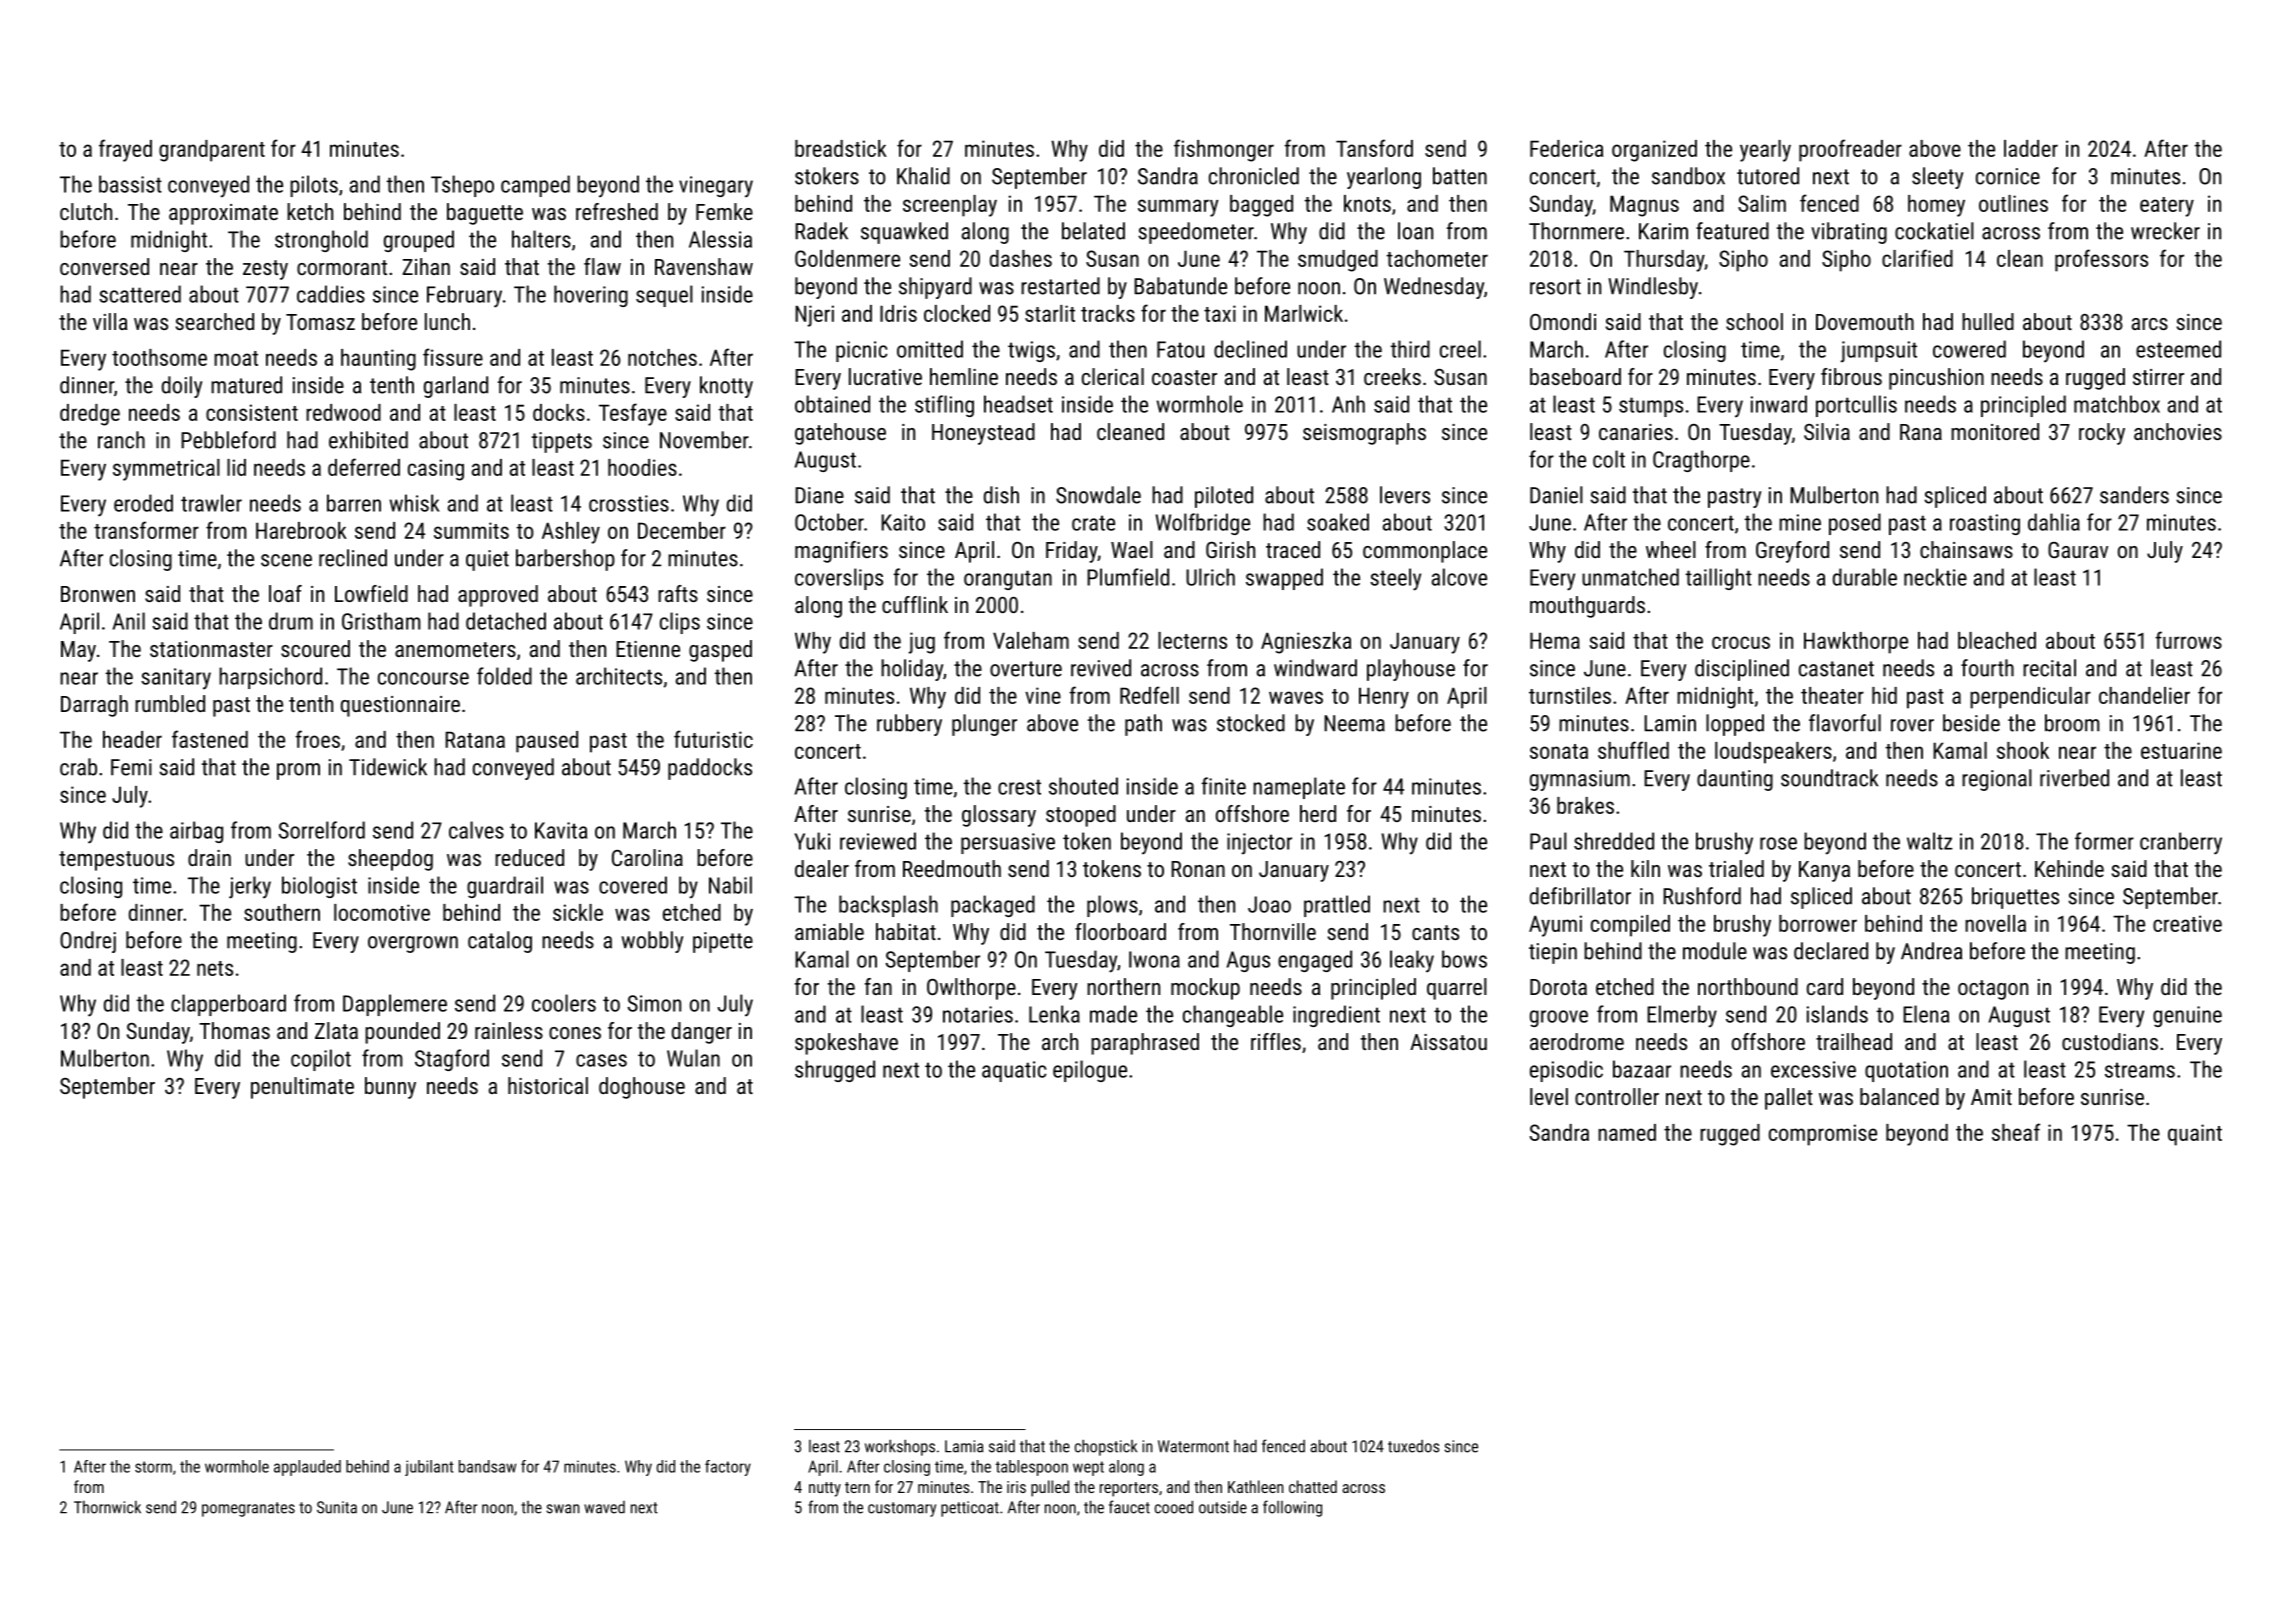  Describe the element at coordinates (1926, 1014) in the screenshot. I see `Elena` at that location.
